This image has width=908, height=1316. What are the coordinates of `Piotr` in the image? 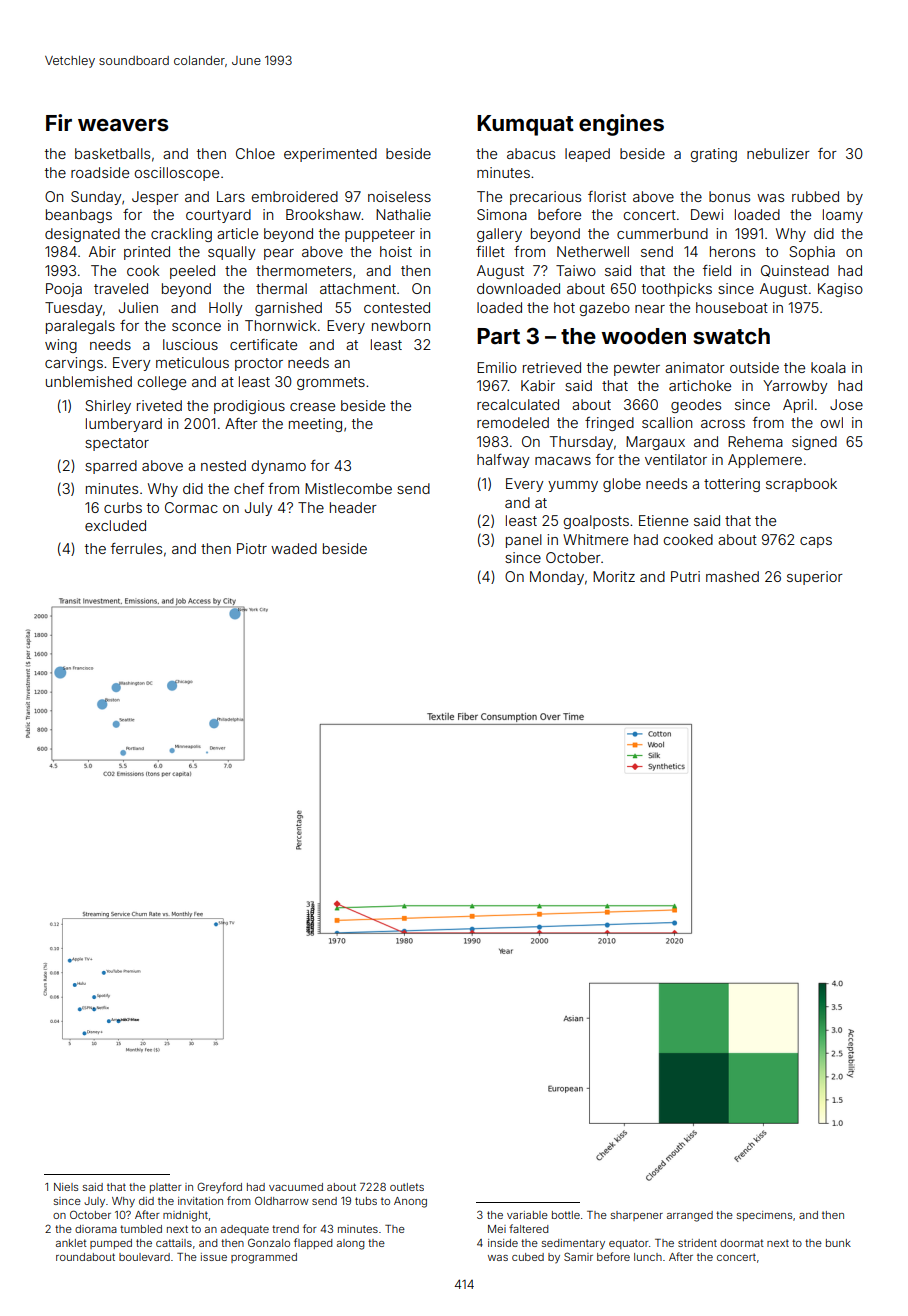 It's located at (252, 548).
